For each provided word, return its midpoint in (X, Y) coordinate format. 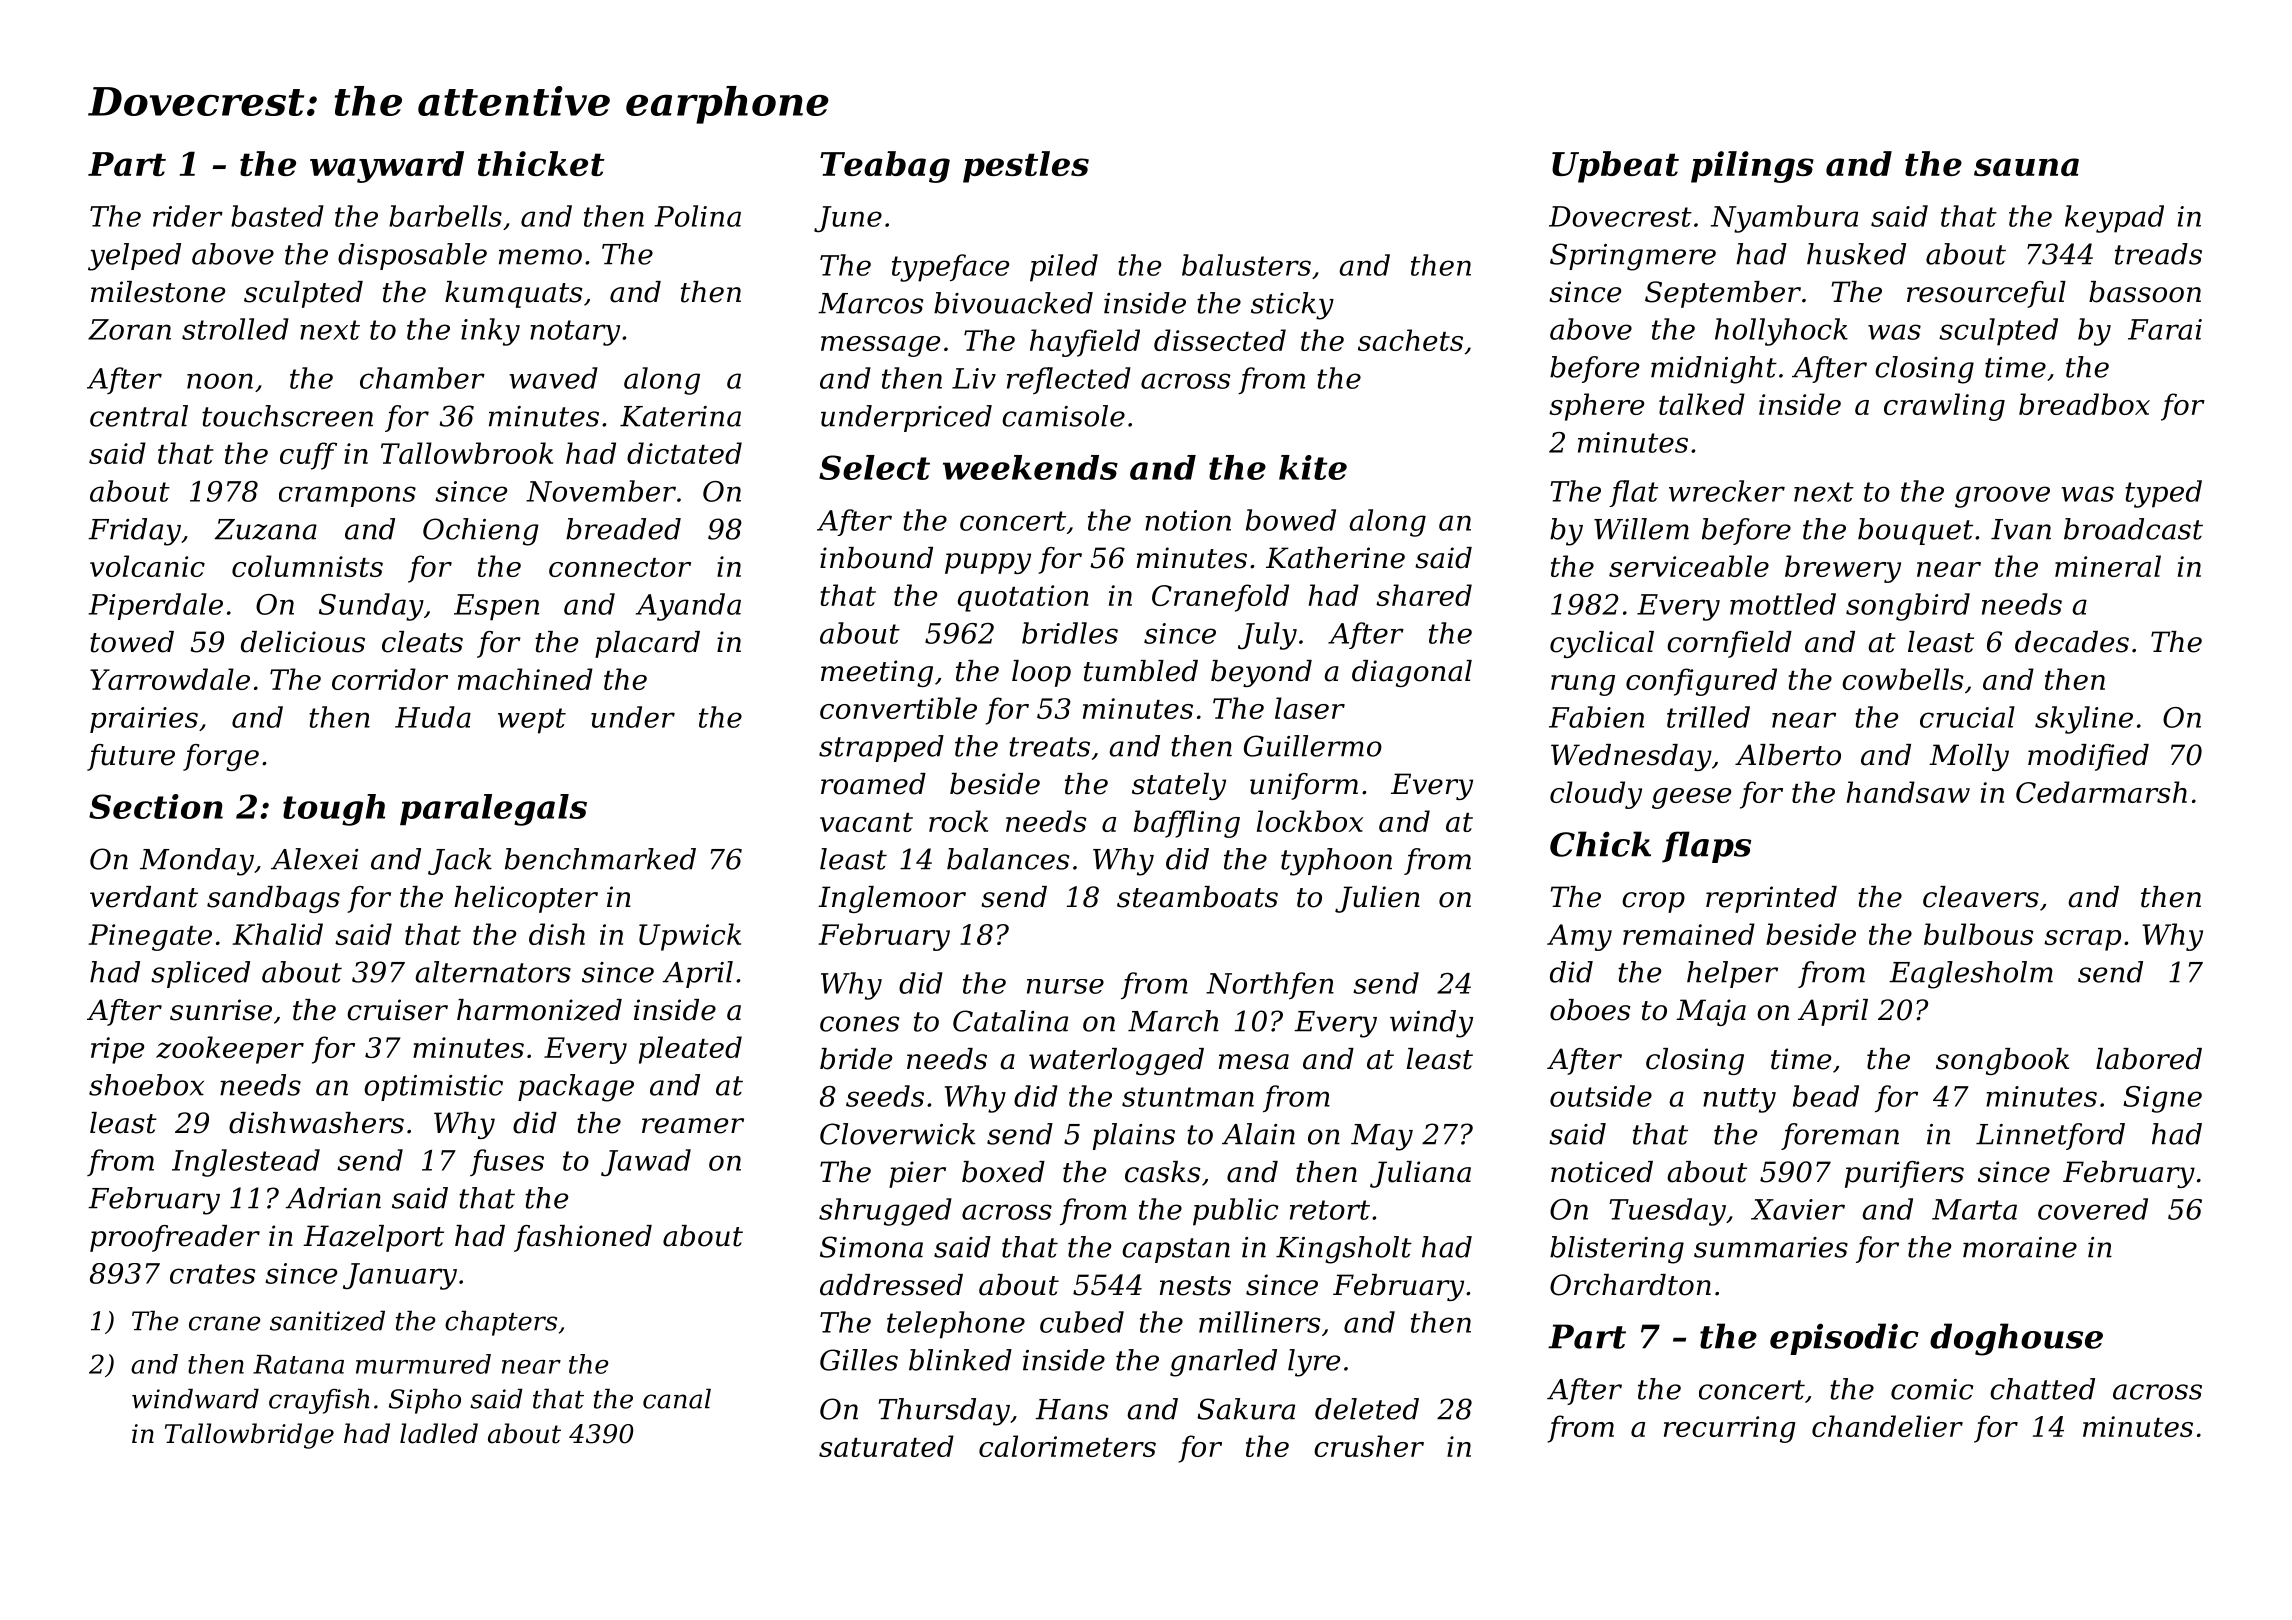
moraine (2020, 1247)
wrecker (1727, 491)
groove (2002, 497)
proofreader (175, 1238)
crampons (347, 496)
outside (1601, 1096)
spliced (200, 974)
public (1235, 1212)
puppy (988, 563)
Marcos (870, 303)
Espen (496, 607)
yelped (134, 257)
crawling (1944, 407)
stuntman (1188, 1097)
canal (677, 1398)
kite (1313, 467)
